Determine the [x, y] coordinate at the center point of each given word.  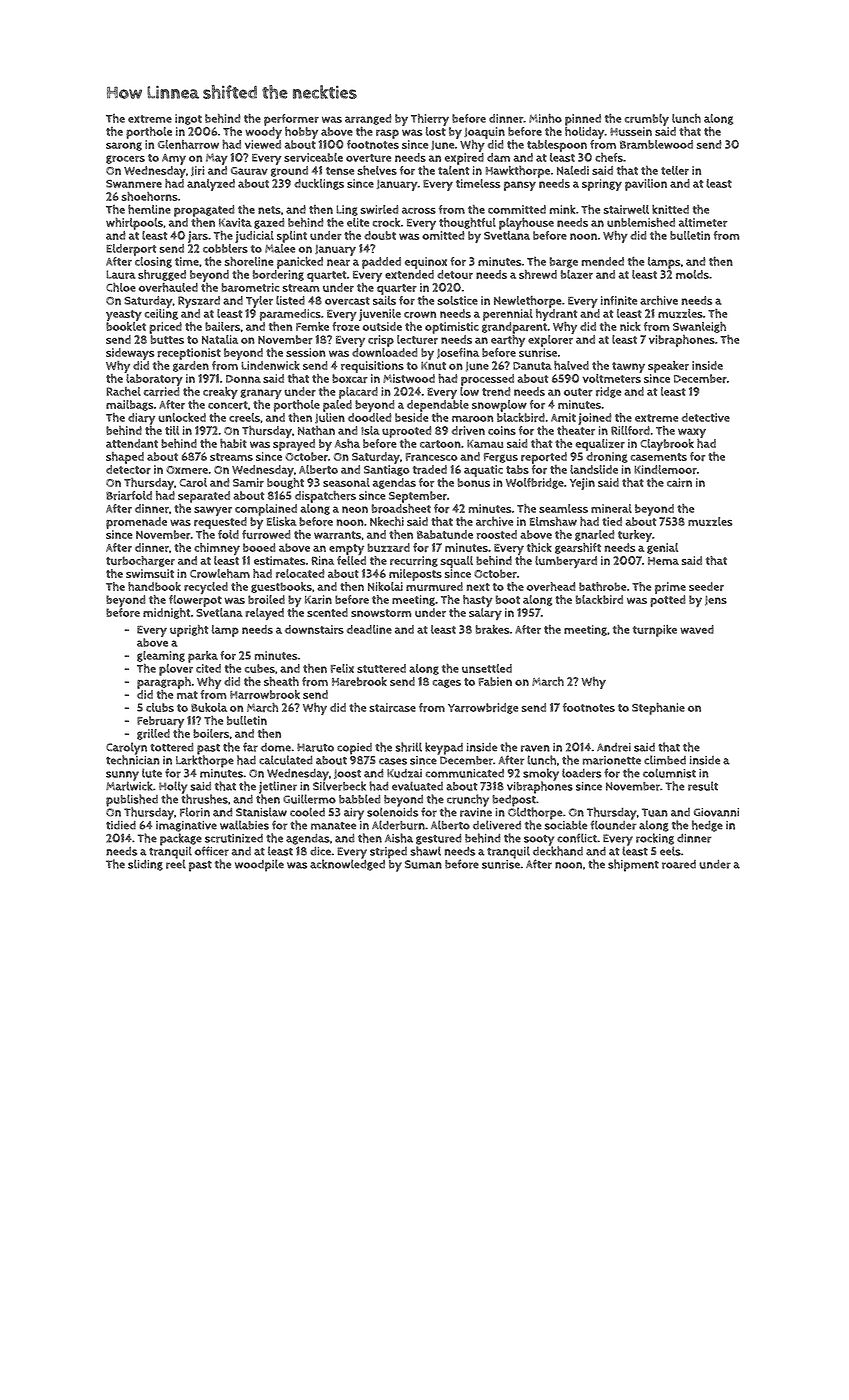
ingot [188, 119]
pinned [583, 120]
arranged [368, 119]
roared [679, 864]
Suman [423, 864]
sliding [145, 865]
